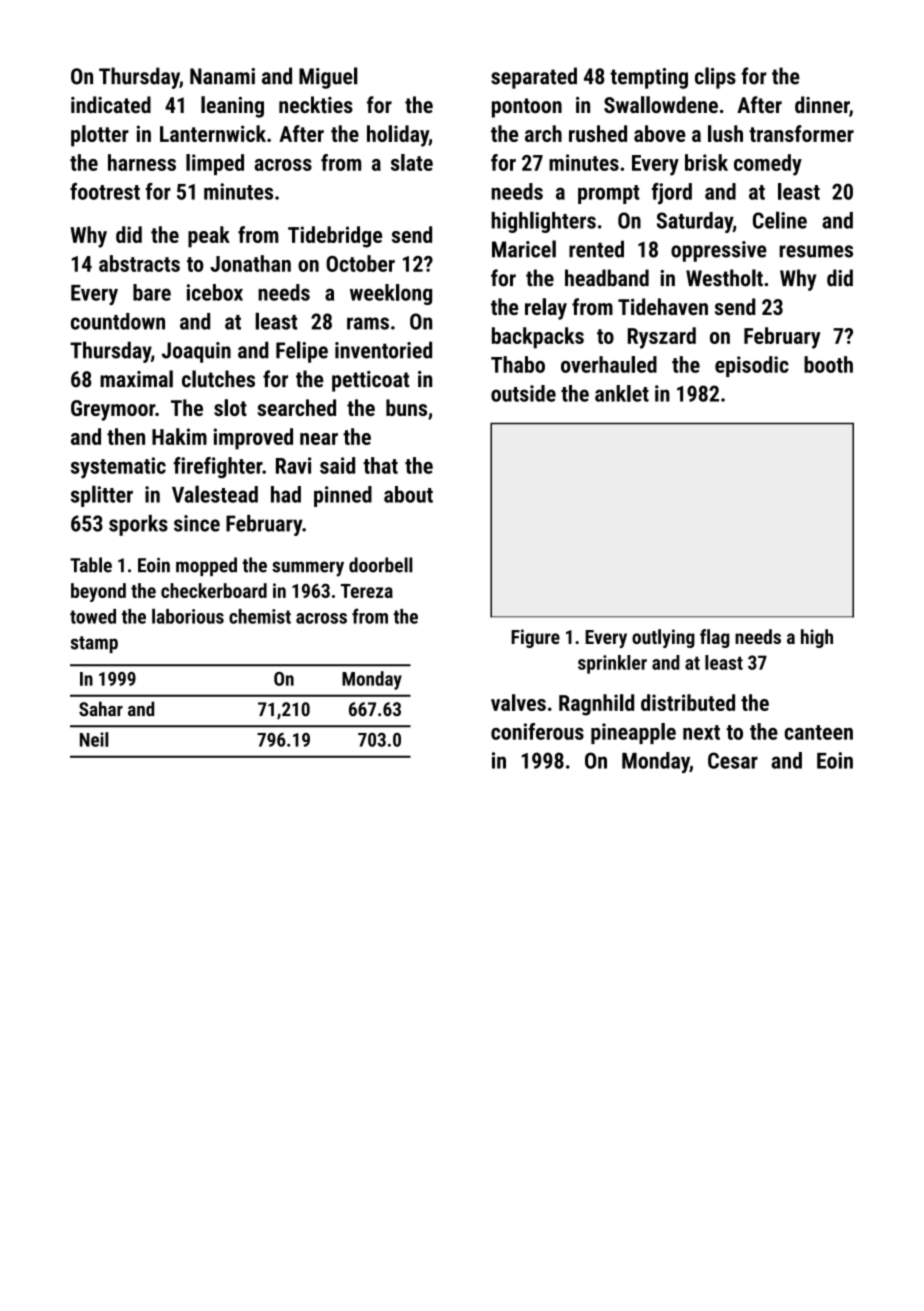  Describe the element at coordinates (328, 78) in the screenshot. I see `Miguel` at that location.
